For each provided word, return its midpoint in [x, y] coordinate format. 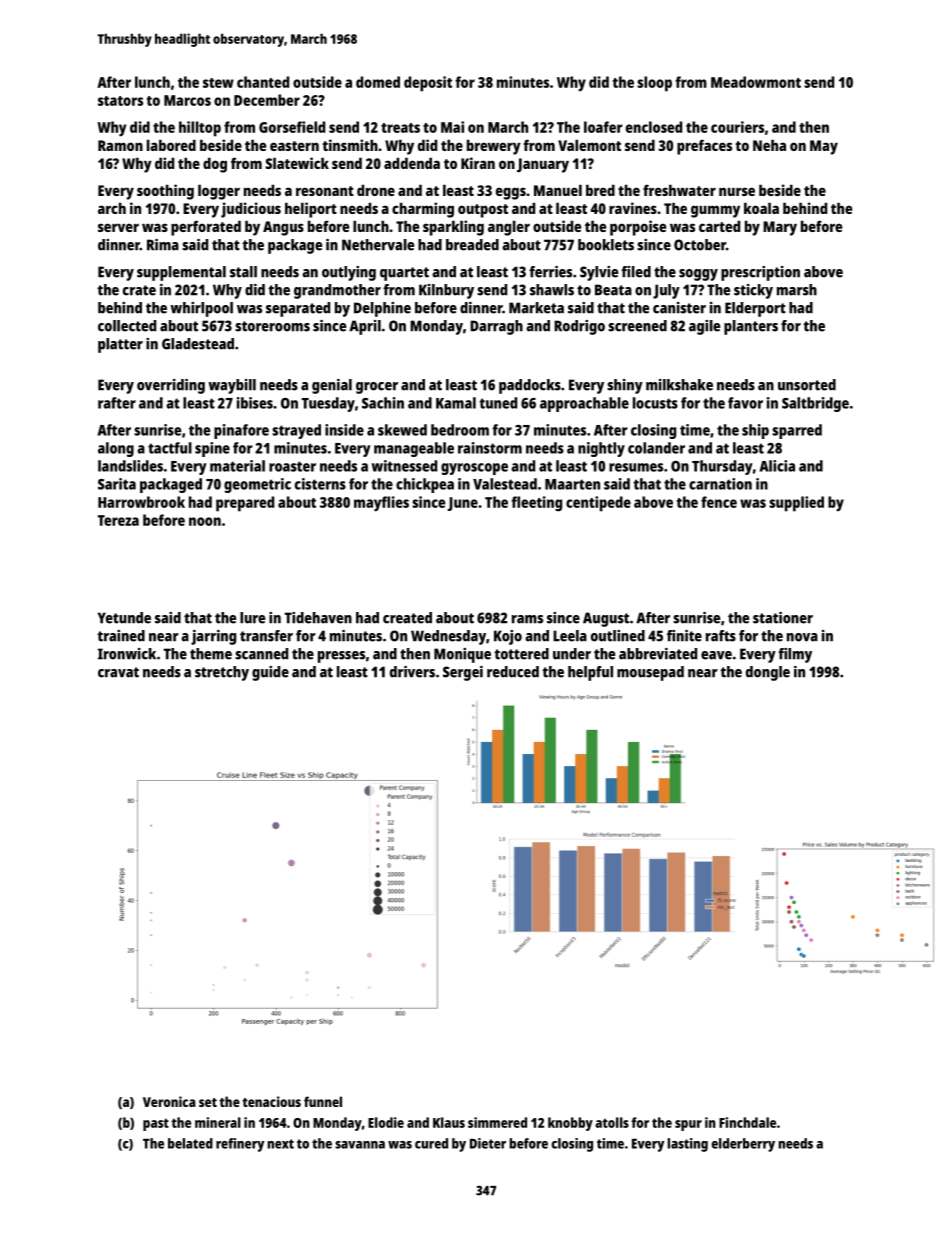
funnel [323, 1101]
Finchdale [747, 1122]
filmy [795, 655]
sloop [654, 84]
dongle [768, 673]
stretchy [222, 673]
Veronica [169, 1101]
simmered [497, 1122]
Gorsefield [292, 127]
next [280, 1144]
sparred [797, 431]
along [116, 449]
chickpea [425, 485]
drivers [412, 672]
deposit [428, 84]
